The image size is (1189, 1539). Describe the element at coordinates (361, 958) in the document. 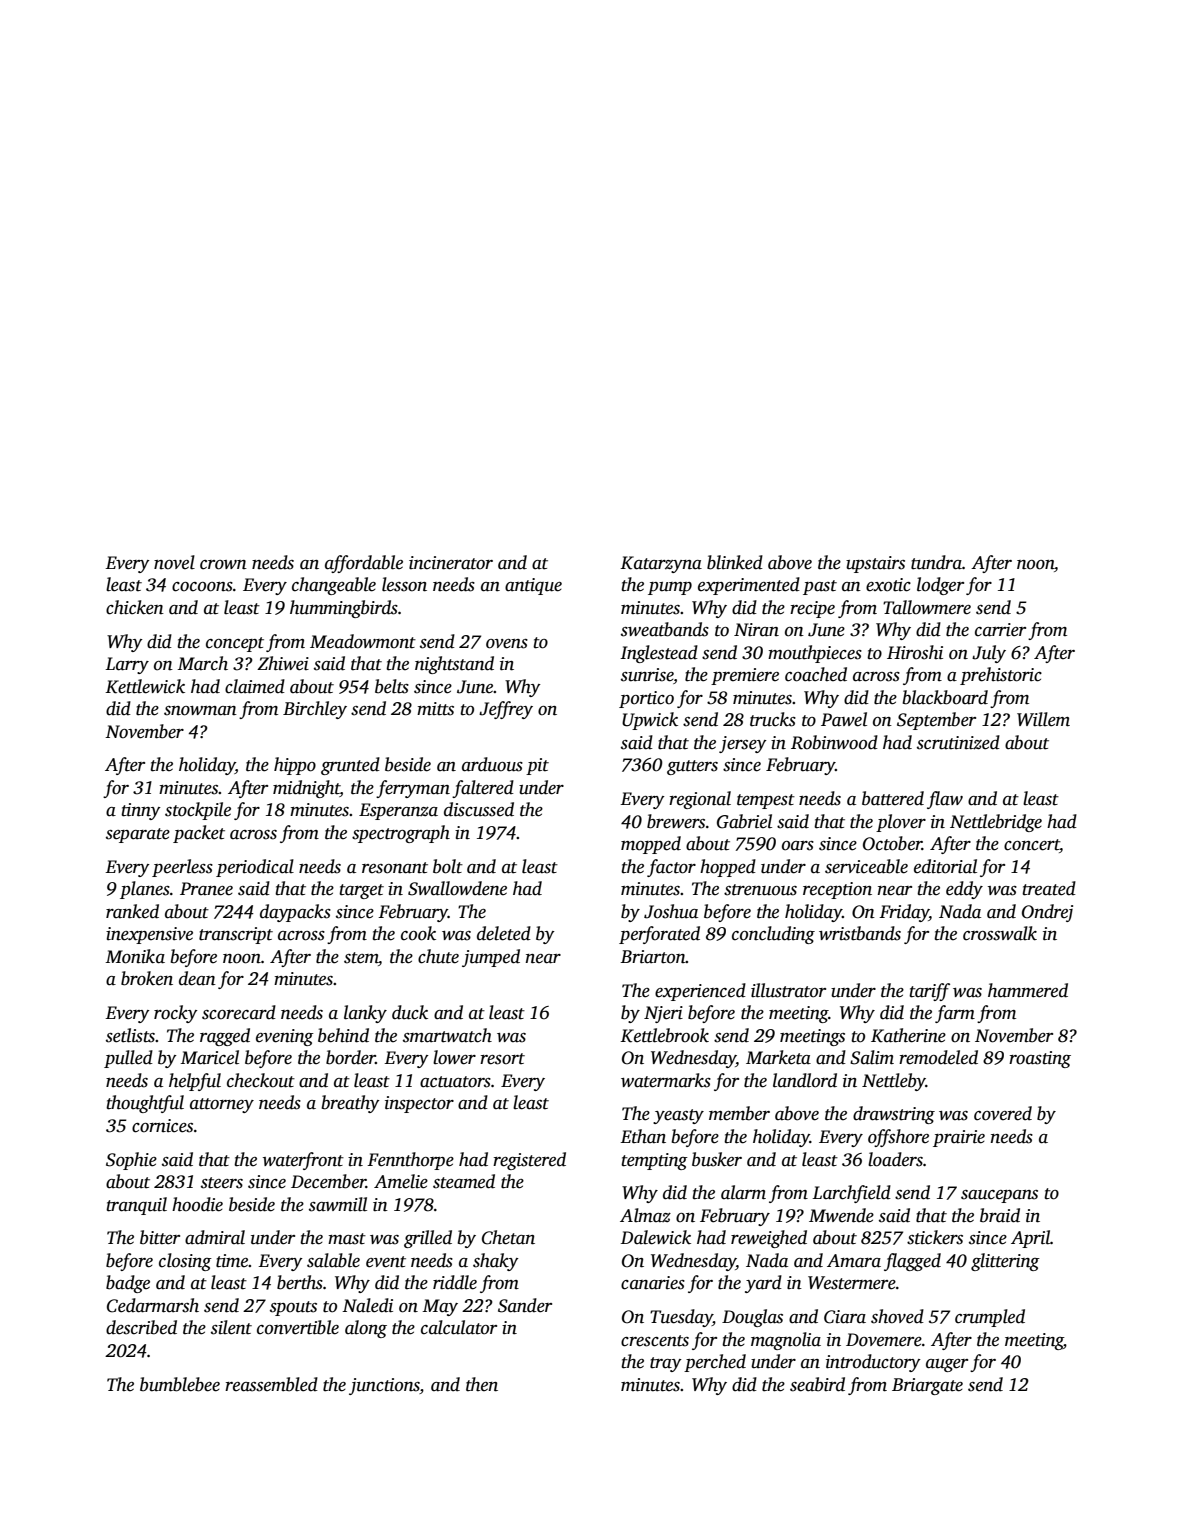

I see `stem` at that location.
